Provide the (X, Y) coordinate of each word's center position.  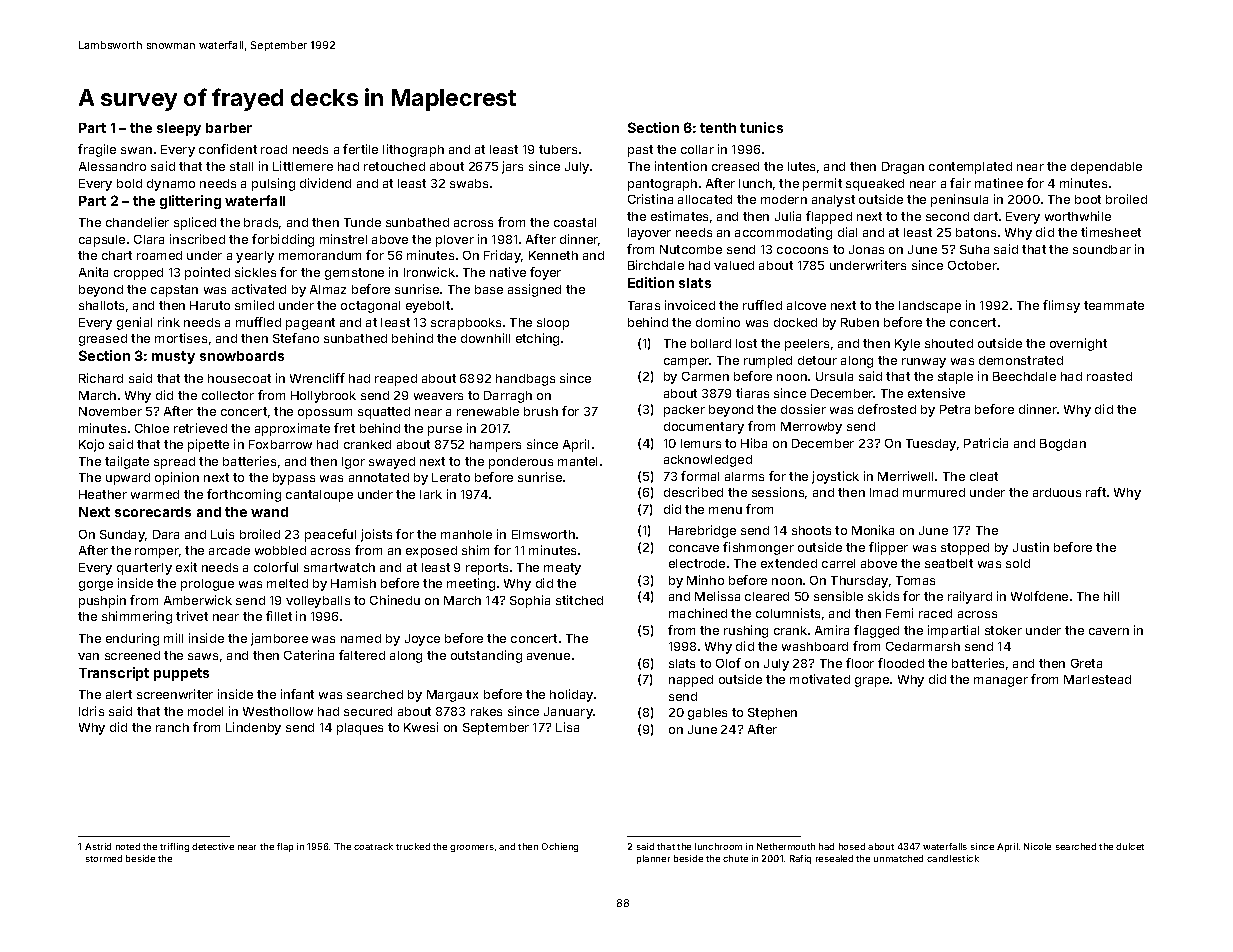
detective (213, 846)
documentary (704, 428)
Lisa (567, 727)
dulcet (1130, 846)
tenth (718, 128)
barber (229, 128)
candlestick (953, 858)
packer (684, 411)
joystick (835, 477)
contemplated (970, 168)
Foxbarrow (280, 444)
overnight (1078, 344)
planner (653, 859)
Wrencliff (317, 378)
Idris (91, 711)
